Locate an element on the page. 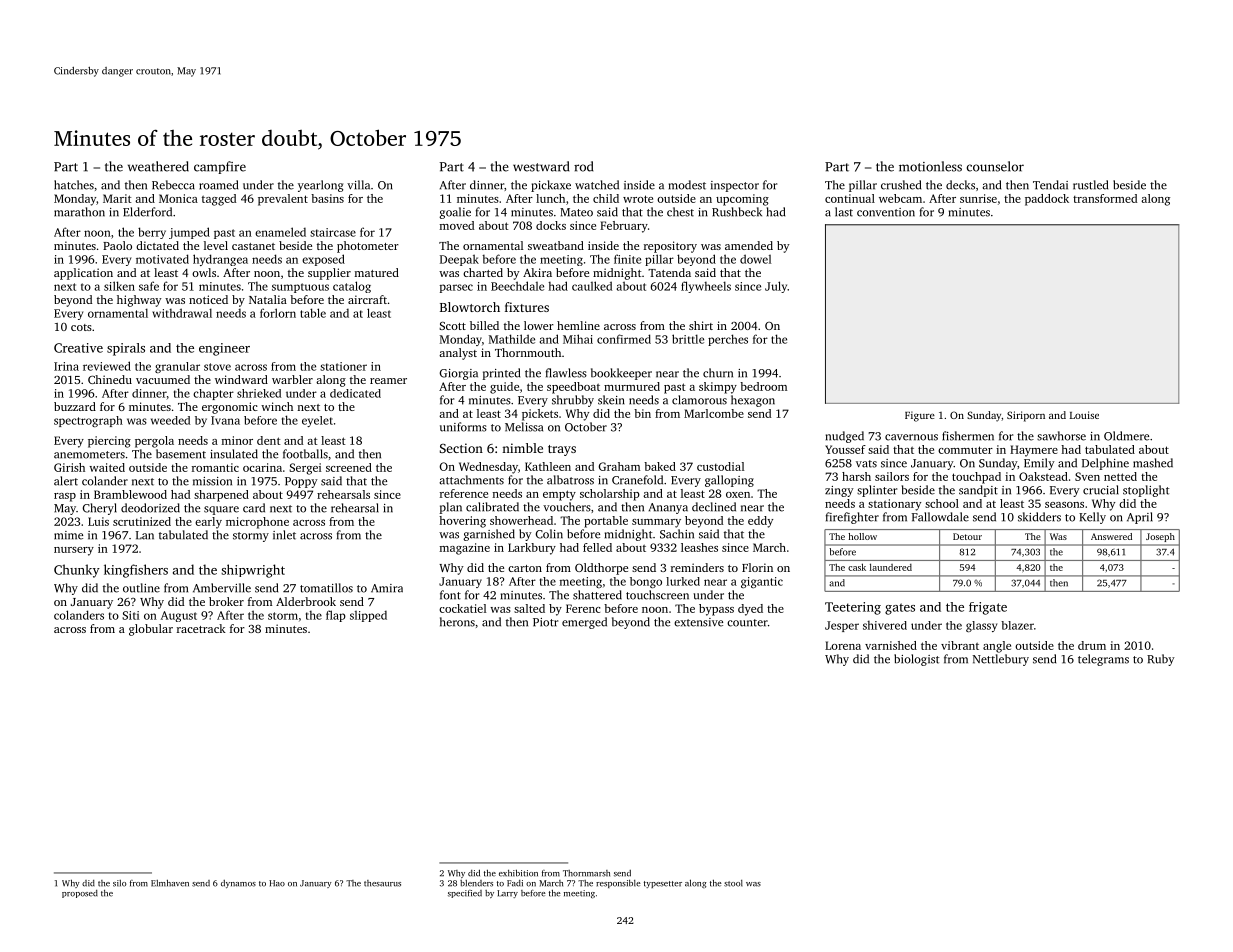 Image resolution: width=1233 pixels, height=952 pixels. campfire is located at coordinates (220, 167).
